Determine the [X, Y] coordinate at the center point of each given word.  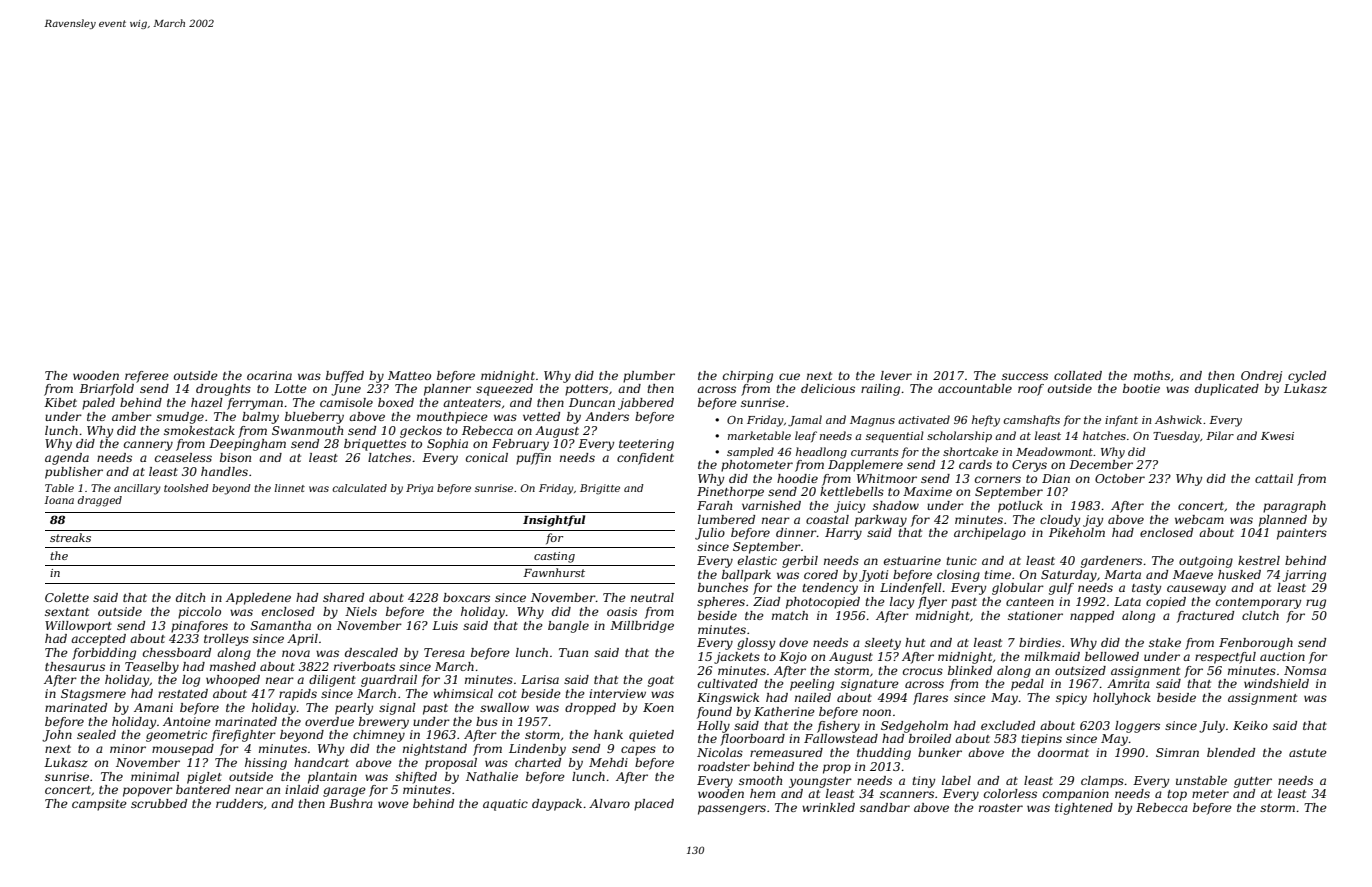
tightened [1084, 809]
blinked [970, 670]
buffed [345, 377]
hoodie [797, 478]
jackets [737, 658]
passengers [732, 810]
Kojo [793, 658]
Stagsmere [93, 695]
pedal [1027, 685]
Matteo [409, 375]
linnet [290, 488]
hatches [1104, 435]
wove [393, 804]
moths [1152, 375]
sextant [67, 612]
